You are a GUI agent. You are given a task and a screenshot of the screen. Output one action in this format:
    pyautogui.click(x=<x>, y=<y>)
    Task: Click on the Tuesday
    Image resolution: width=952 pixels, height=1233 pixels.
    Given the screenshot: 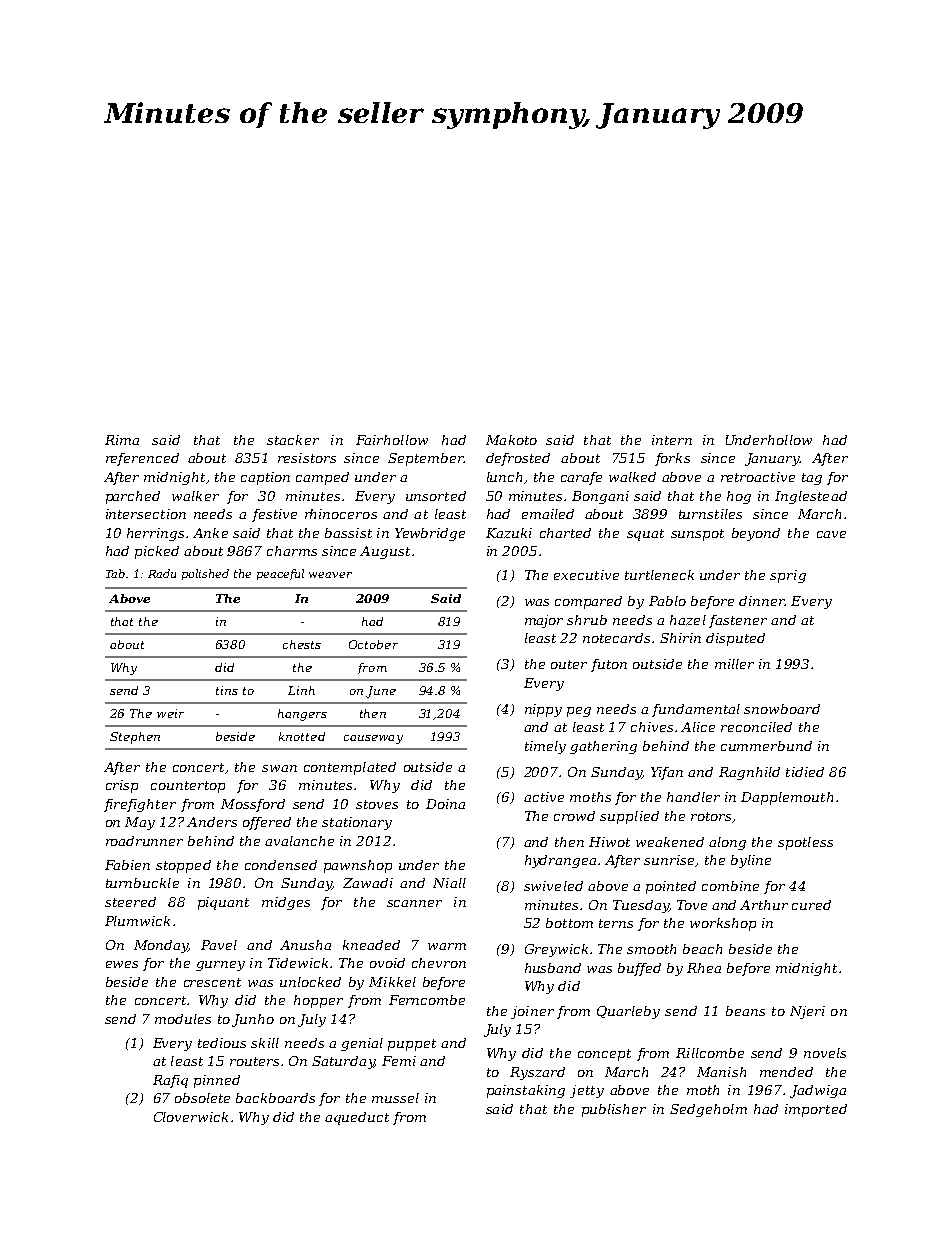 What is the action you would take?
    pyautogui.click(x=641, y=906)
